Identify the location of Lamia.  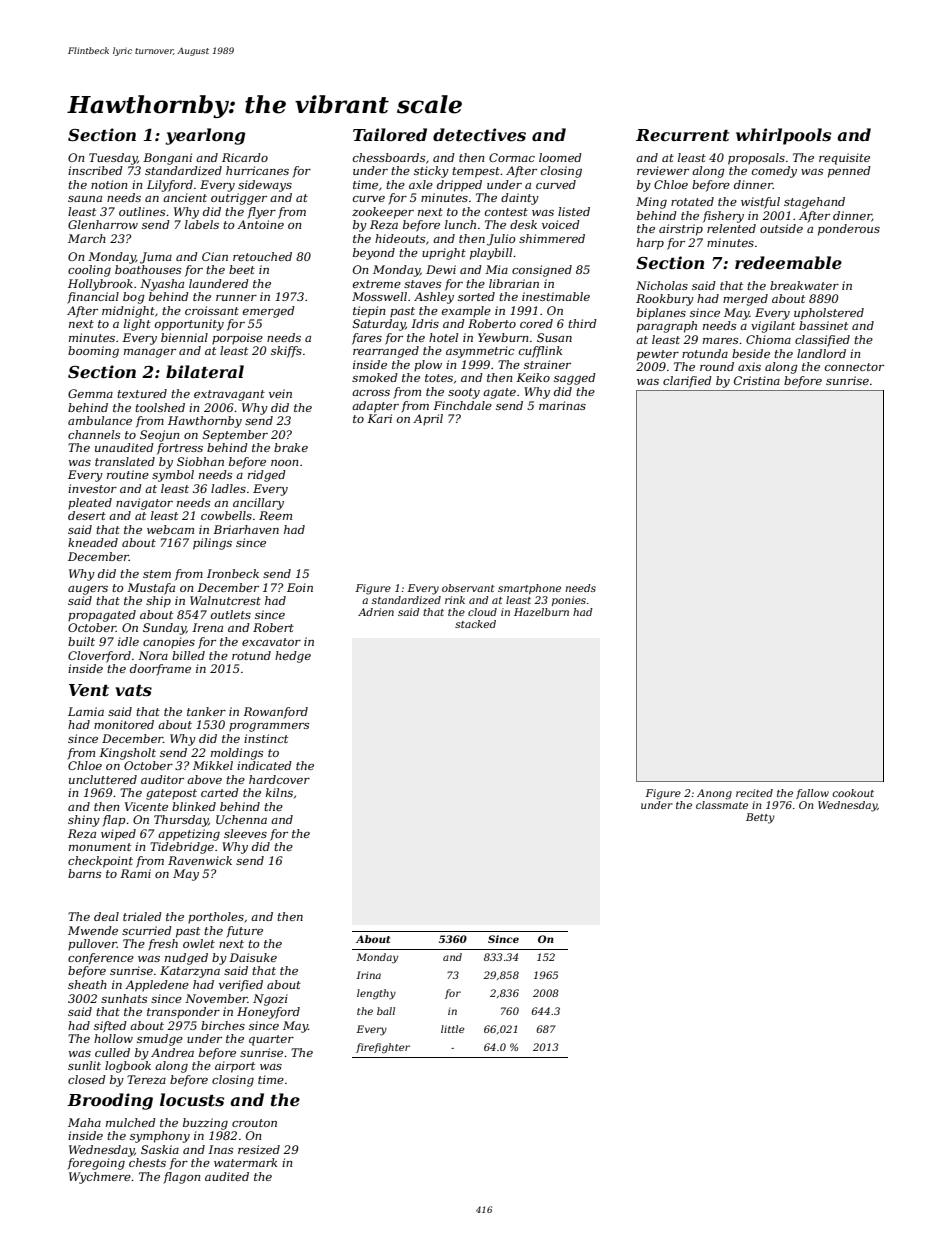
(86, 711).
